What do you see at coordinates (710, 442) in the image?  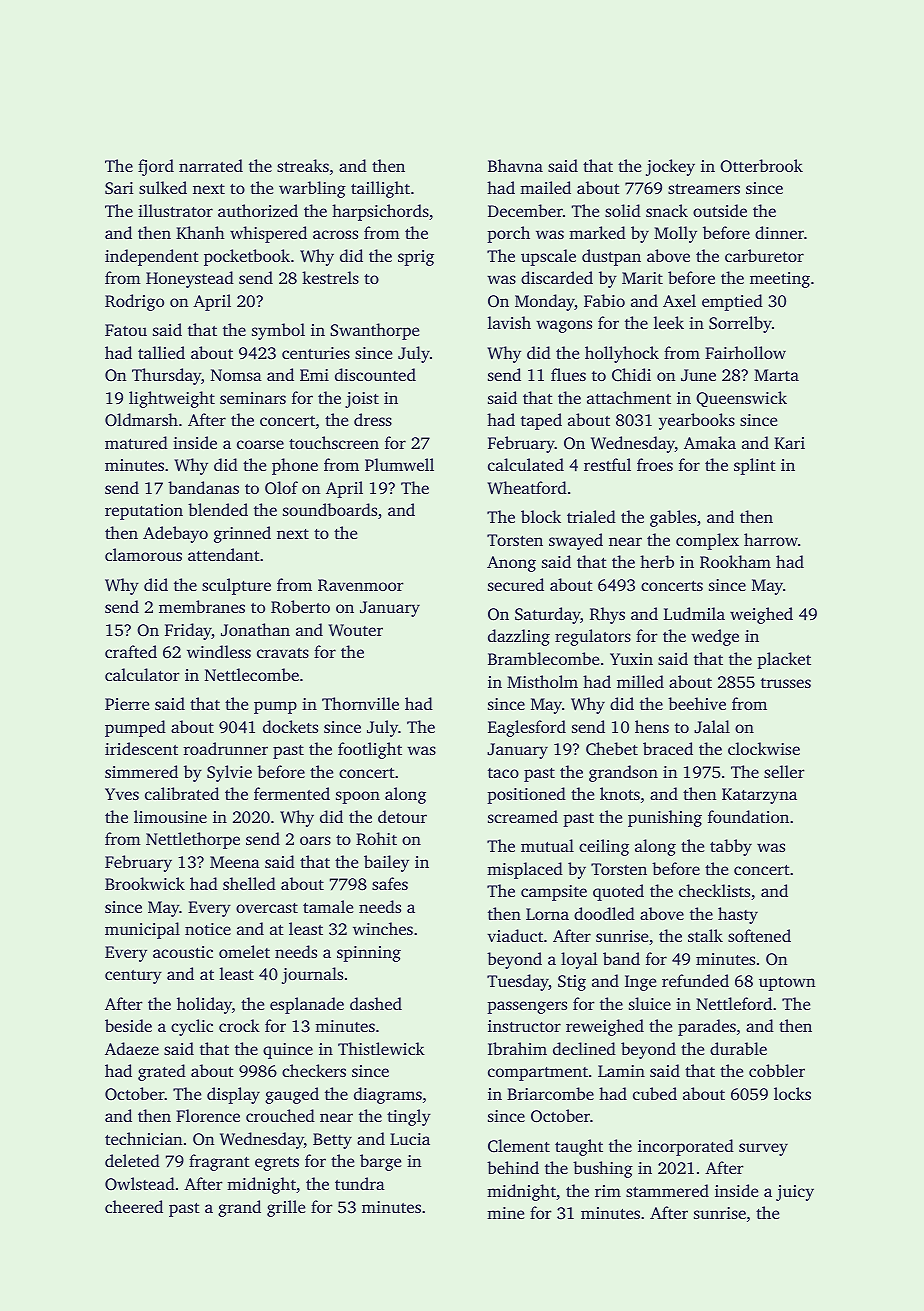 I see `Amaka` at bounding box center [710, 442].
